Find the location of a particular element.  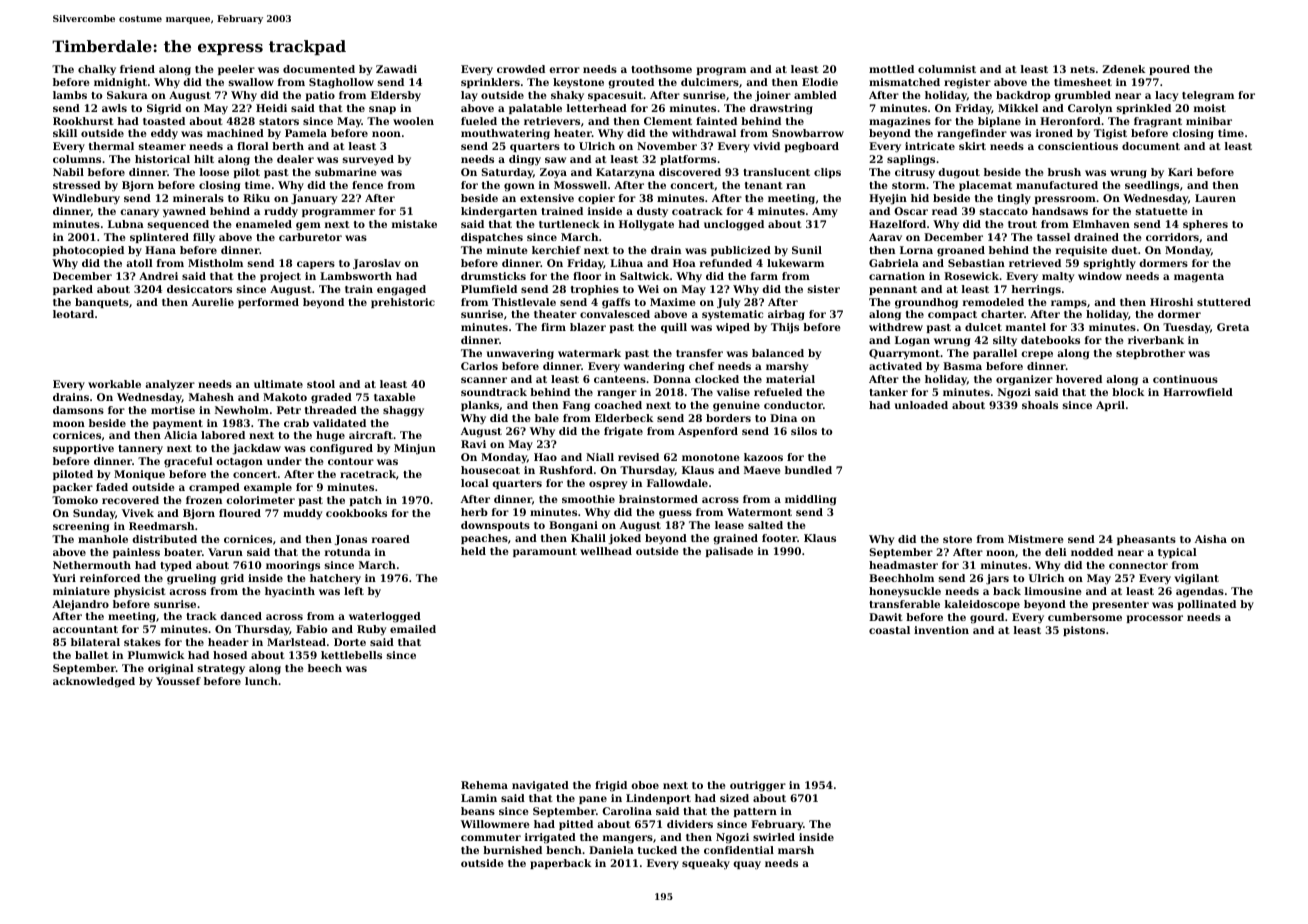

pistons is located at coordinates (1084, 631).
